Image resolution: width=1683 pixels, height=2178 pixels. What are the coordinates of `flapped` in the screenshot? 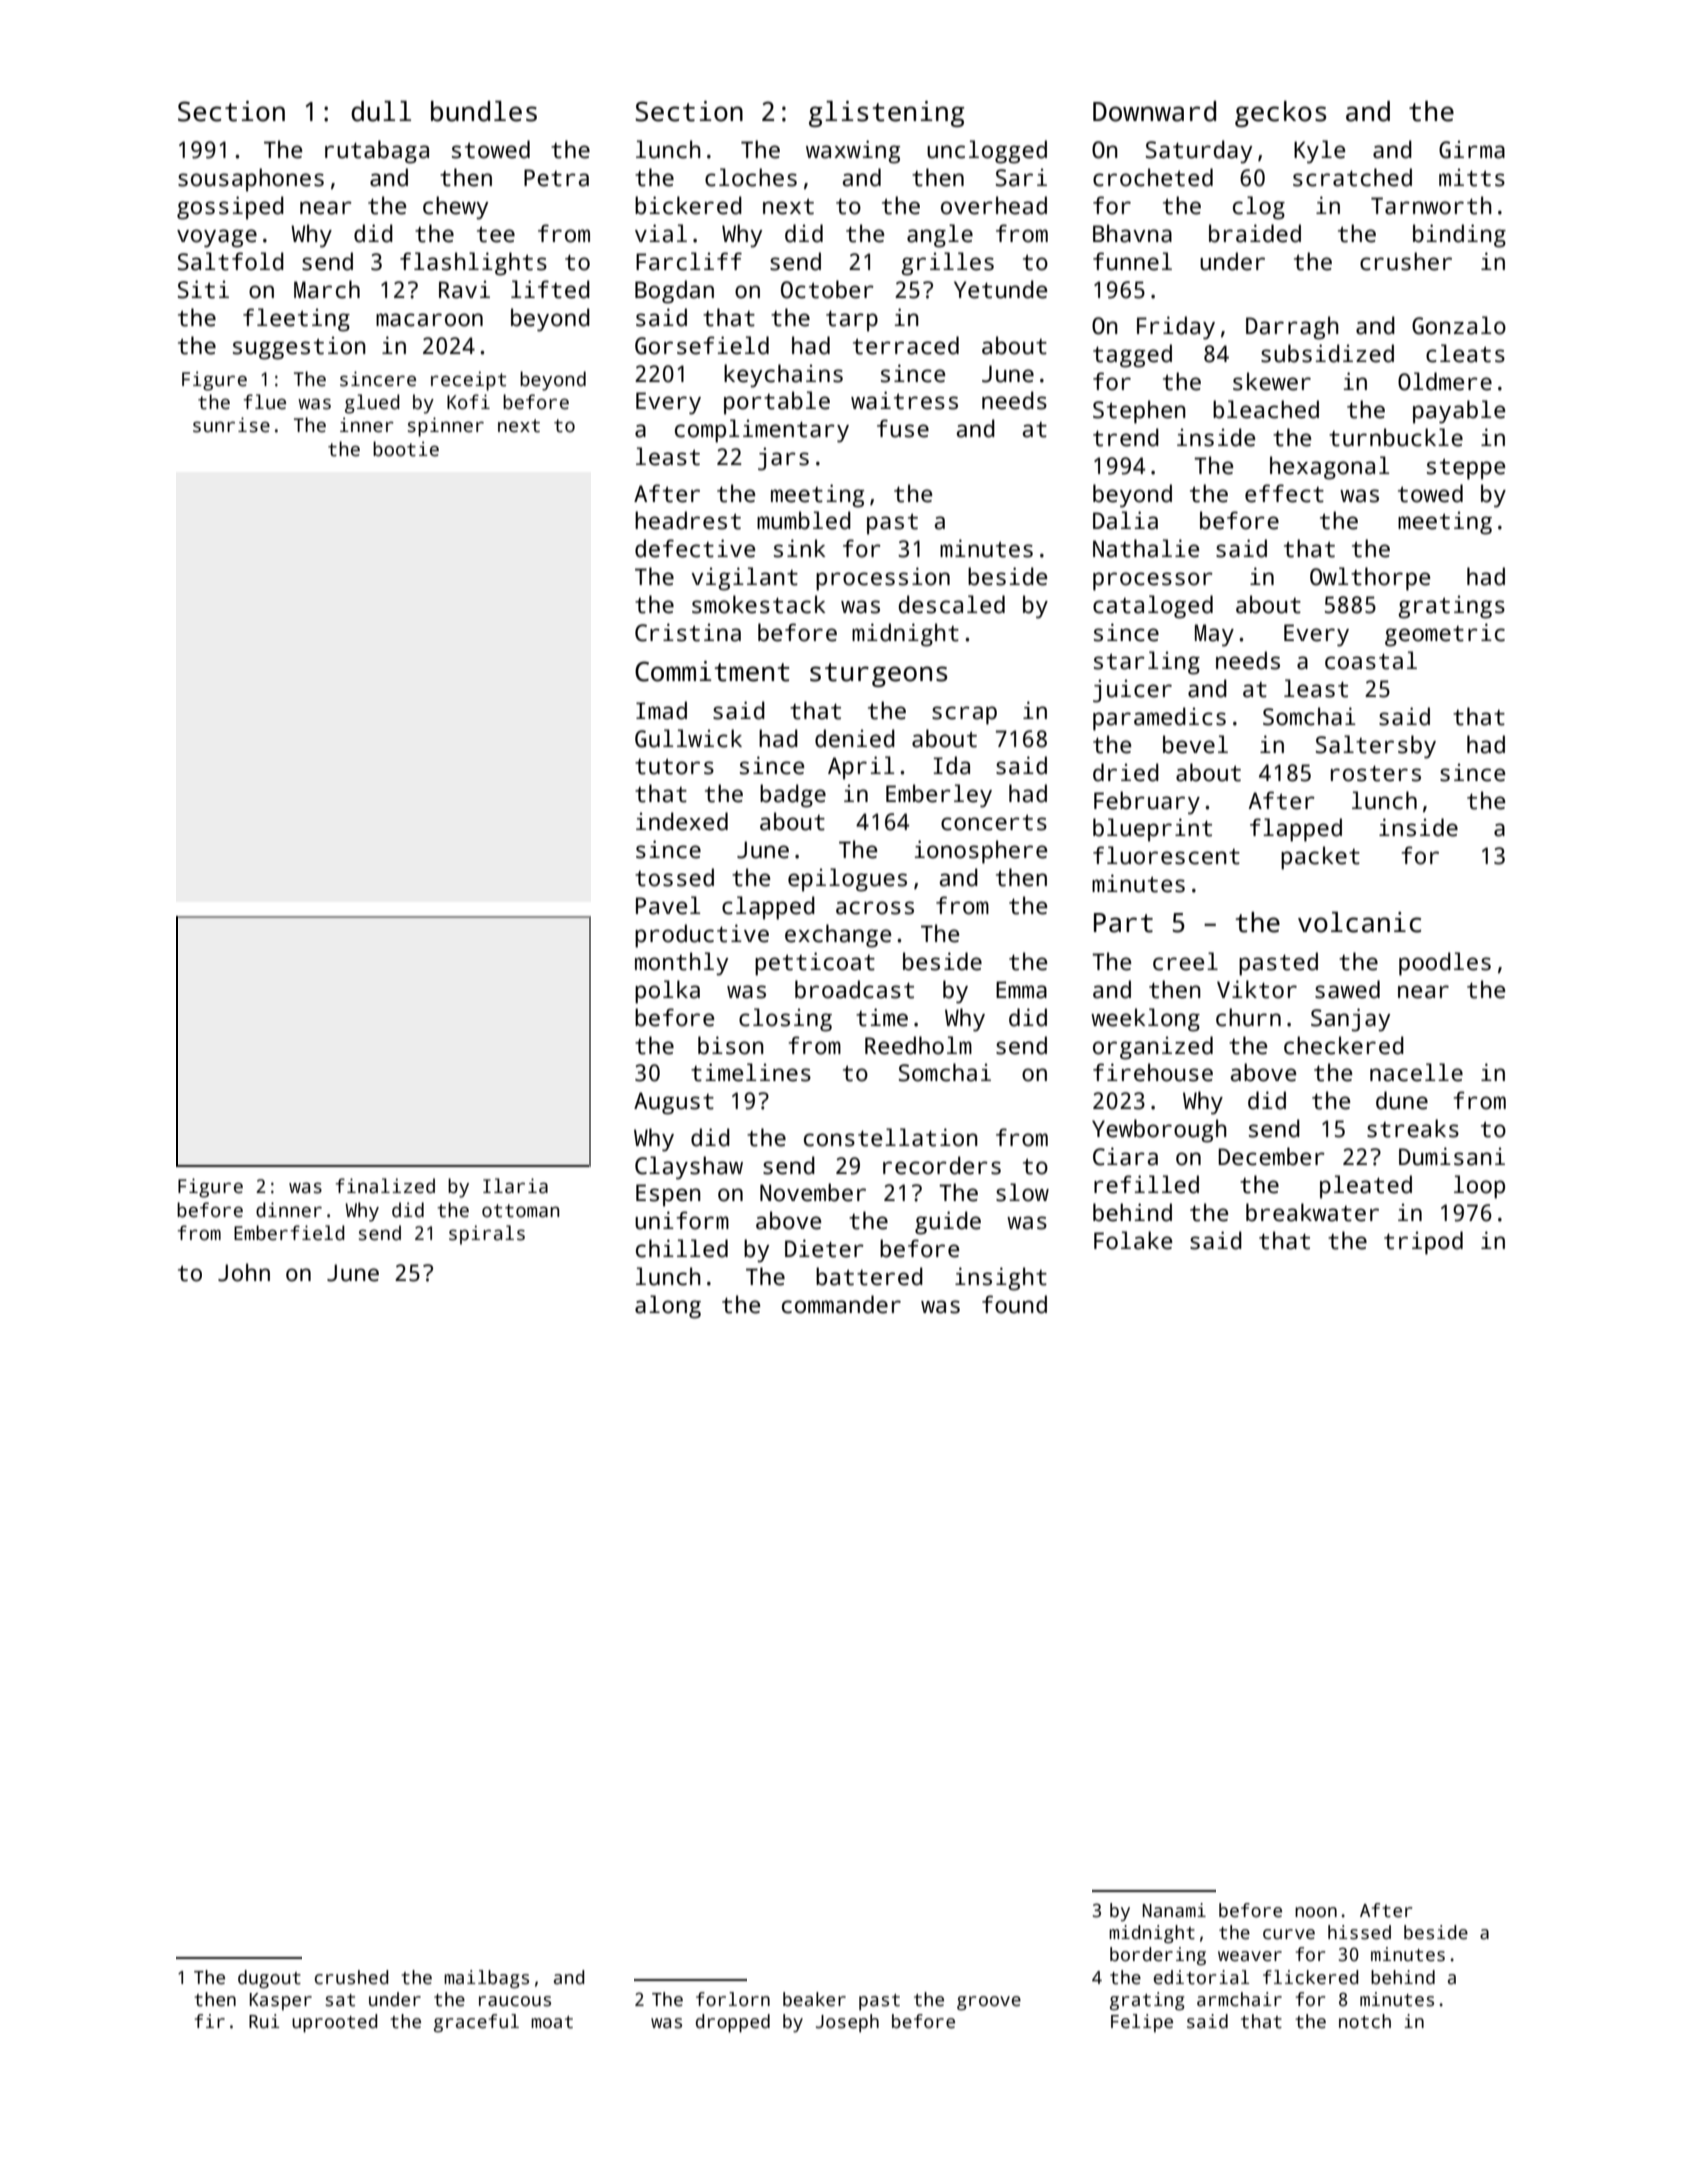 It's located at (1296, 830).
